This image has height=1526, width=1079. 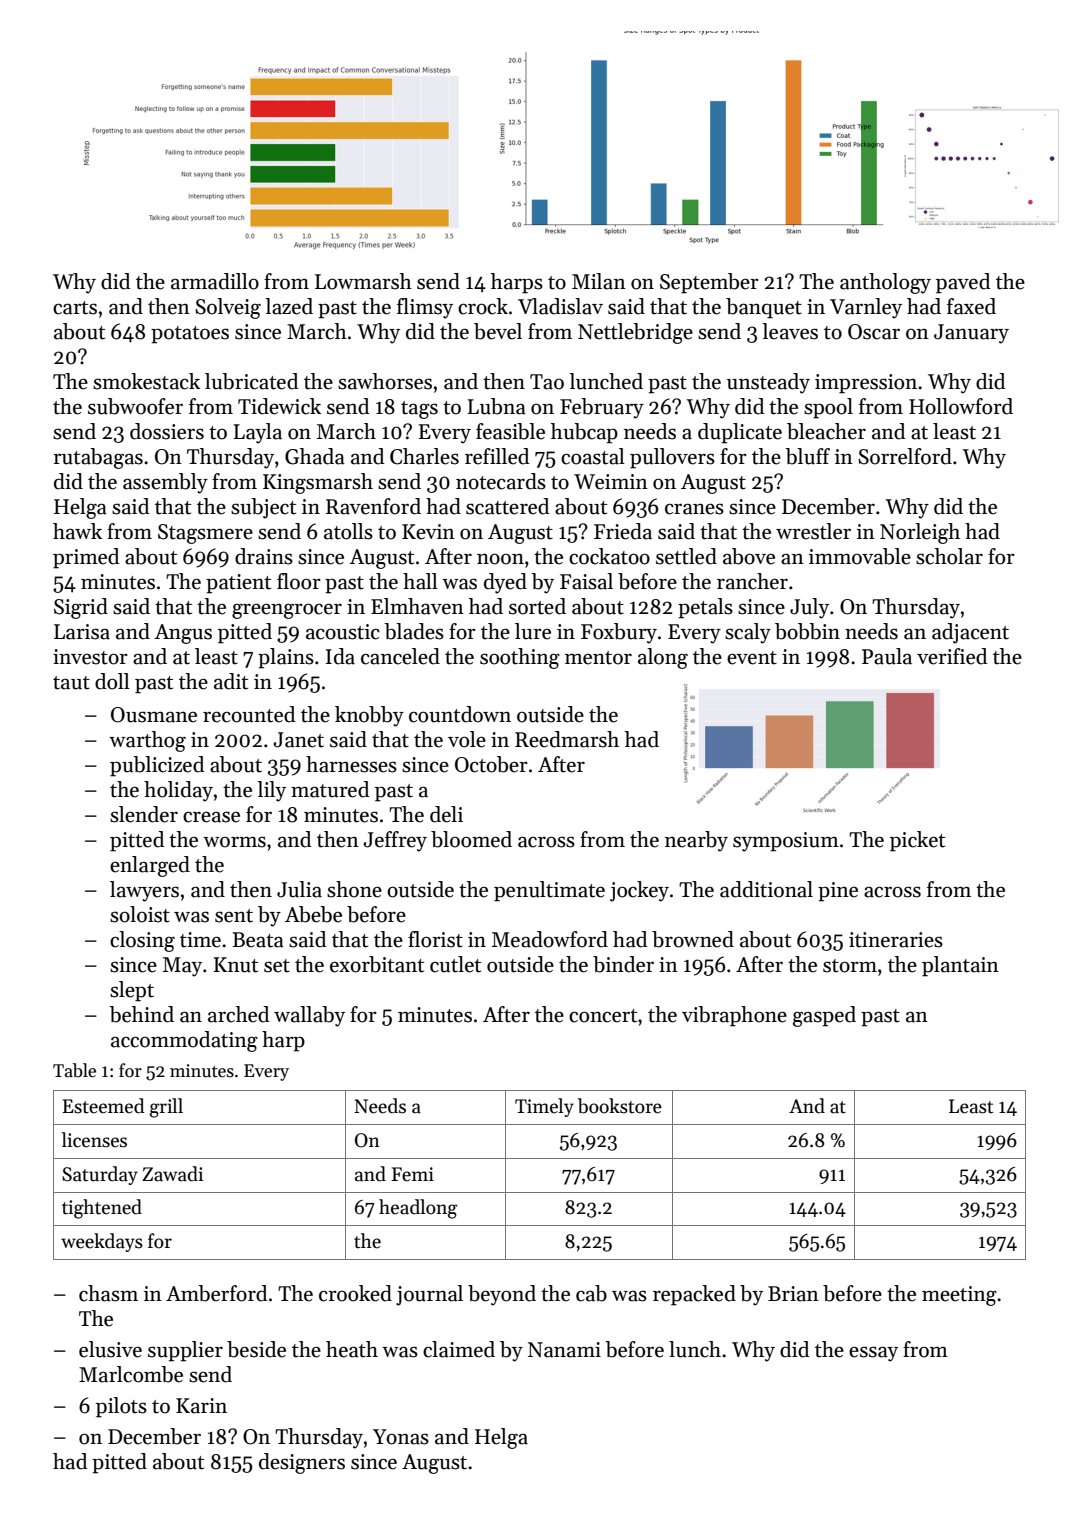 What do you see at coordinates (258, 940) in the image?
I see `Beata` at bounding box center [258, 940].
